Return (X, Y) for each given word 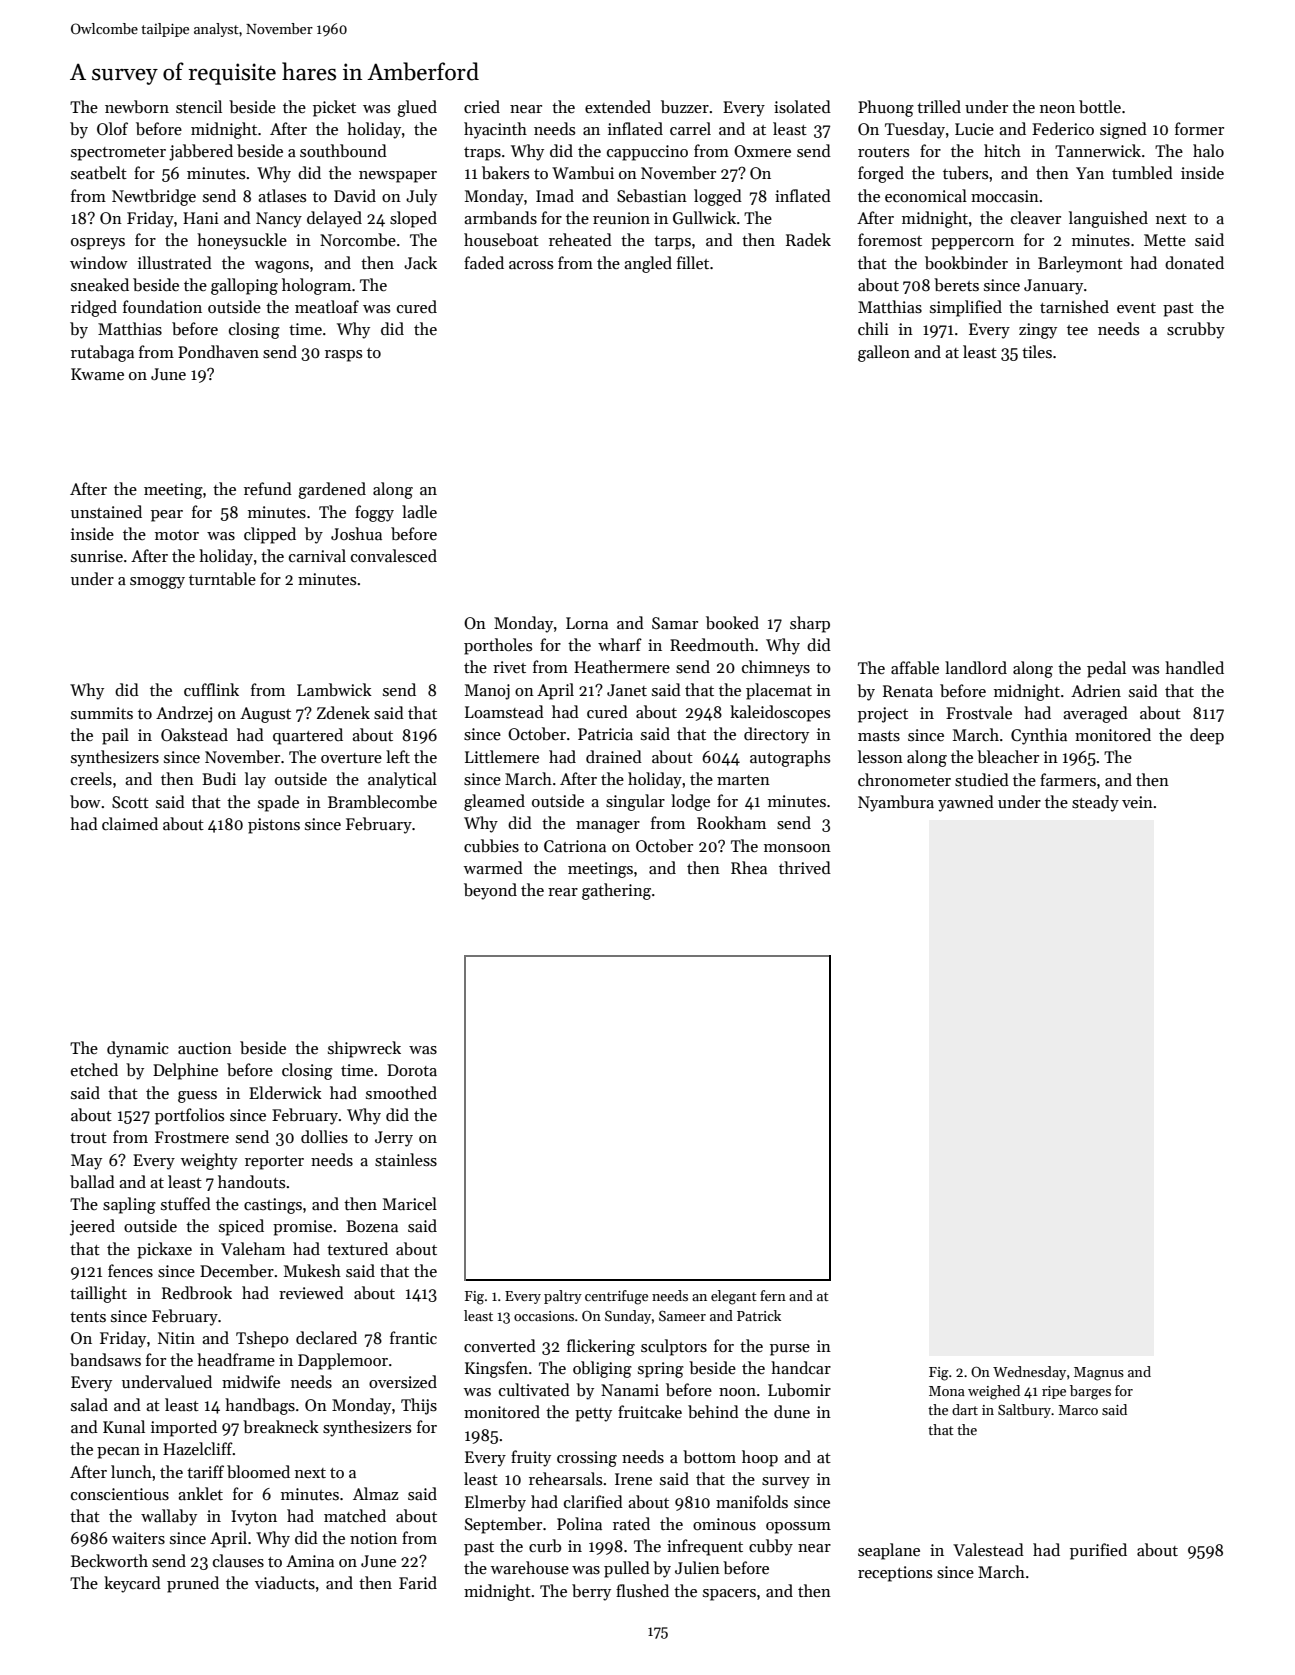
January (1053, 287)
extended (618, 106)
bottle (1100, 106)
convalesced (394, 555)
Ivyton (254, 1518)
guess (197, 1097)
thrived (805, 867)
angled (648, 264)
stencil (199, 106)
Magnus (1099, 1374)
